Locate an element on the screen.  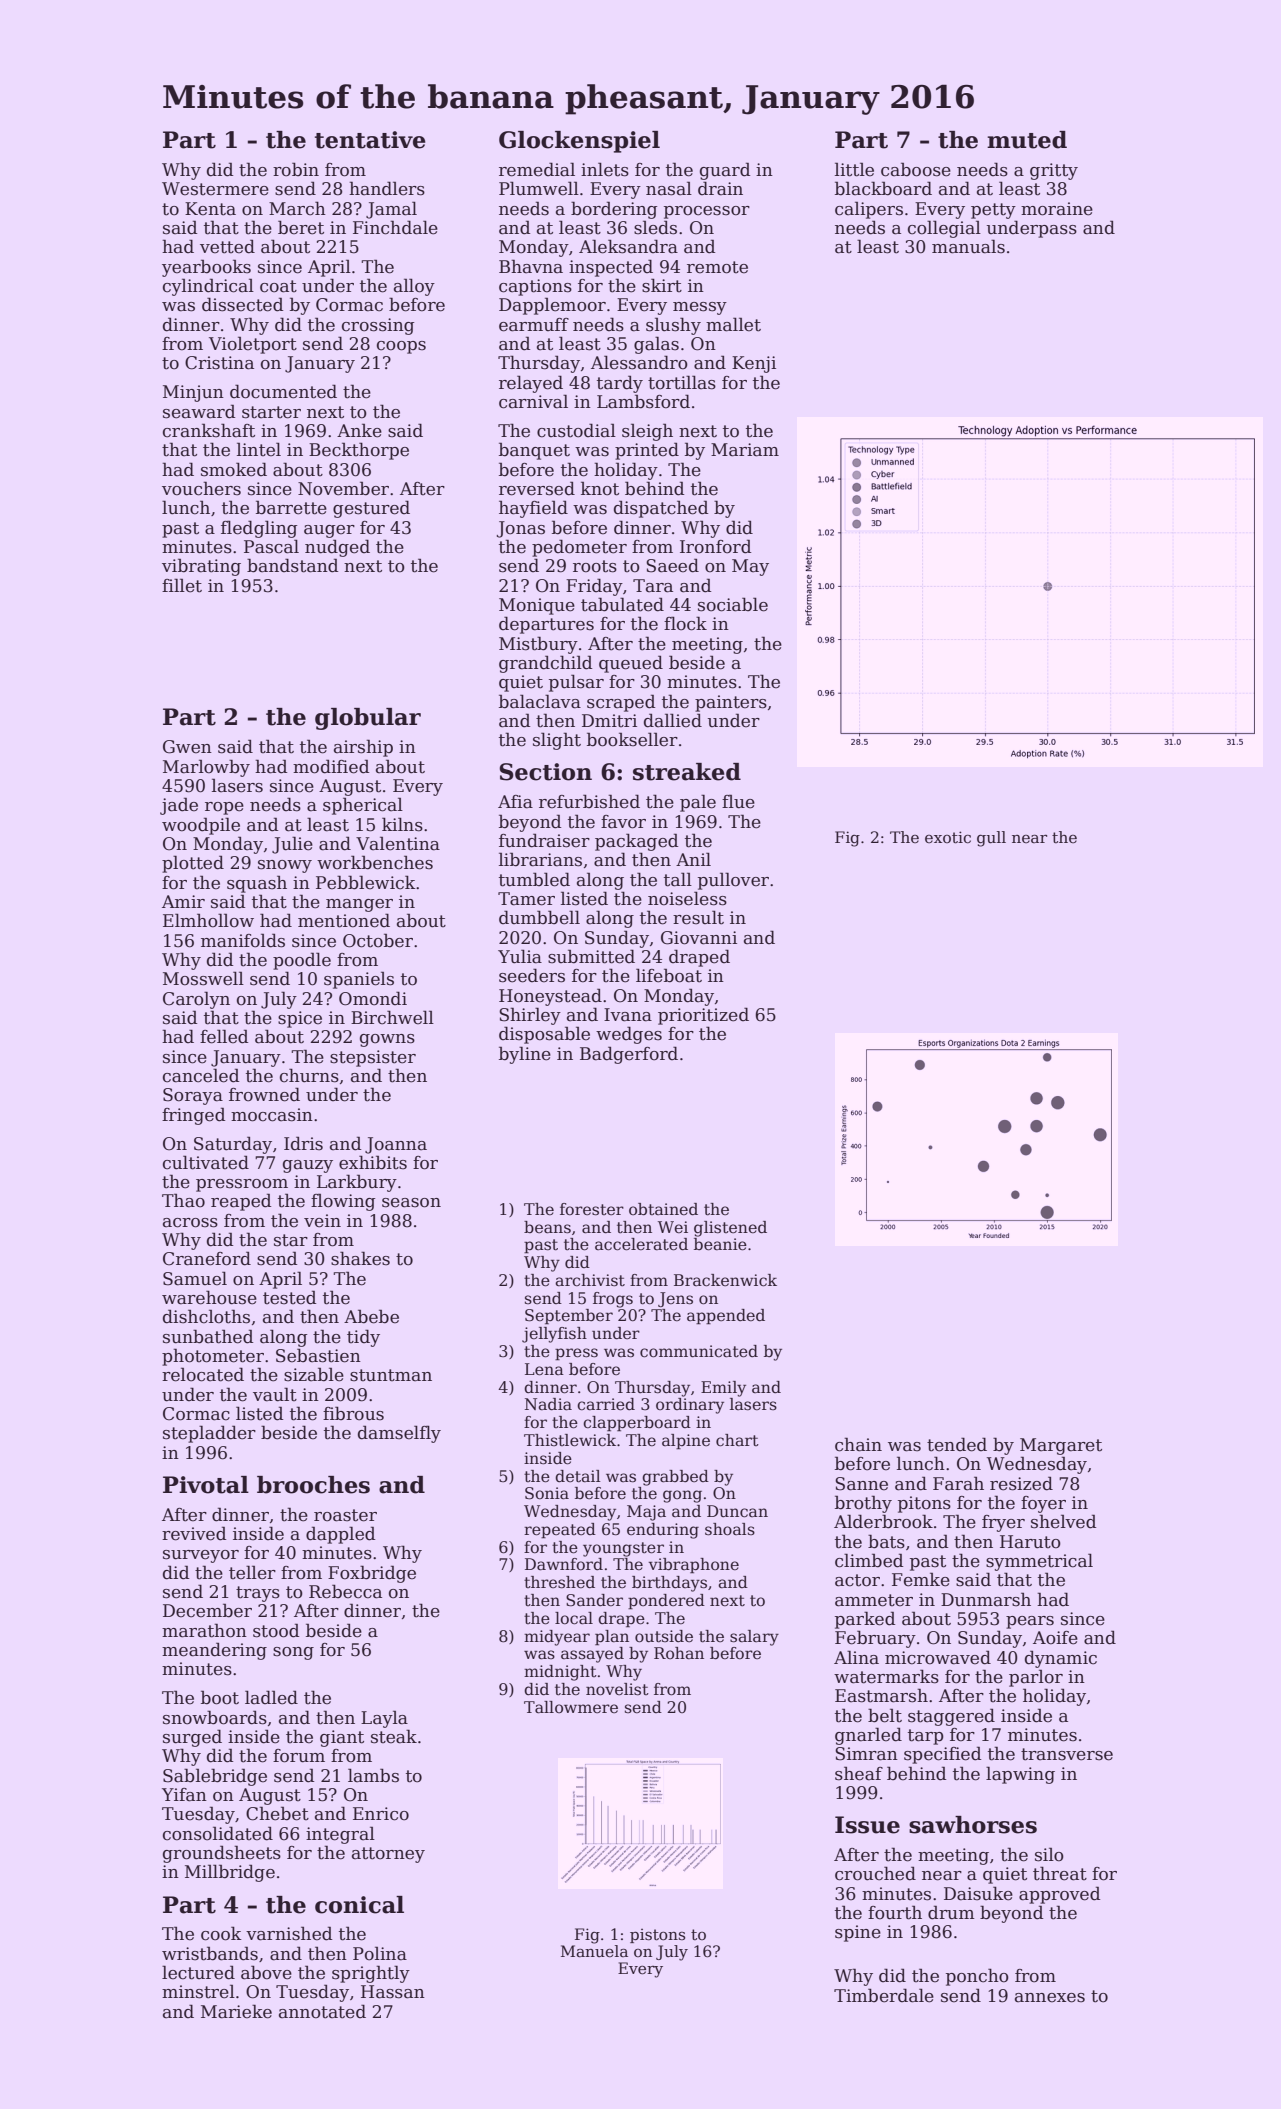
nudged is located at coordinates (337, 548).
